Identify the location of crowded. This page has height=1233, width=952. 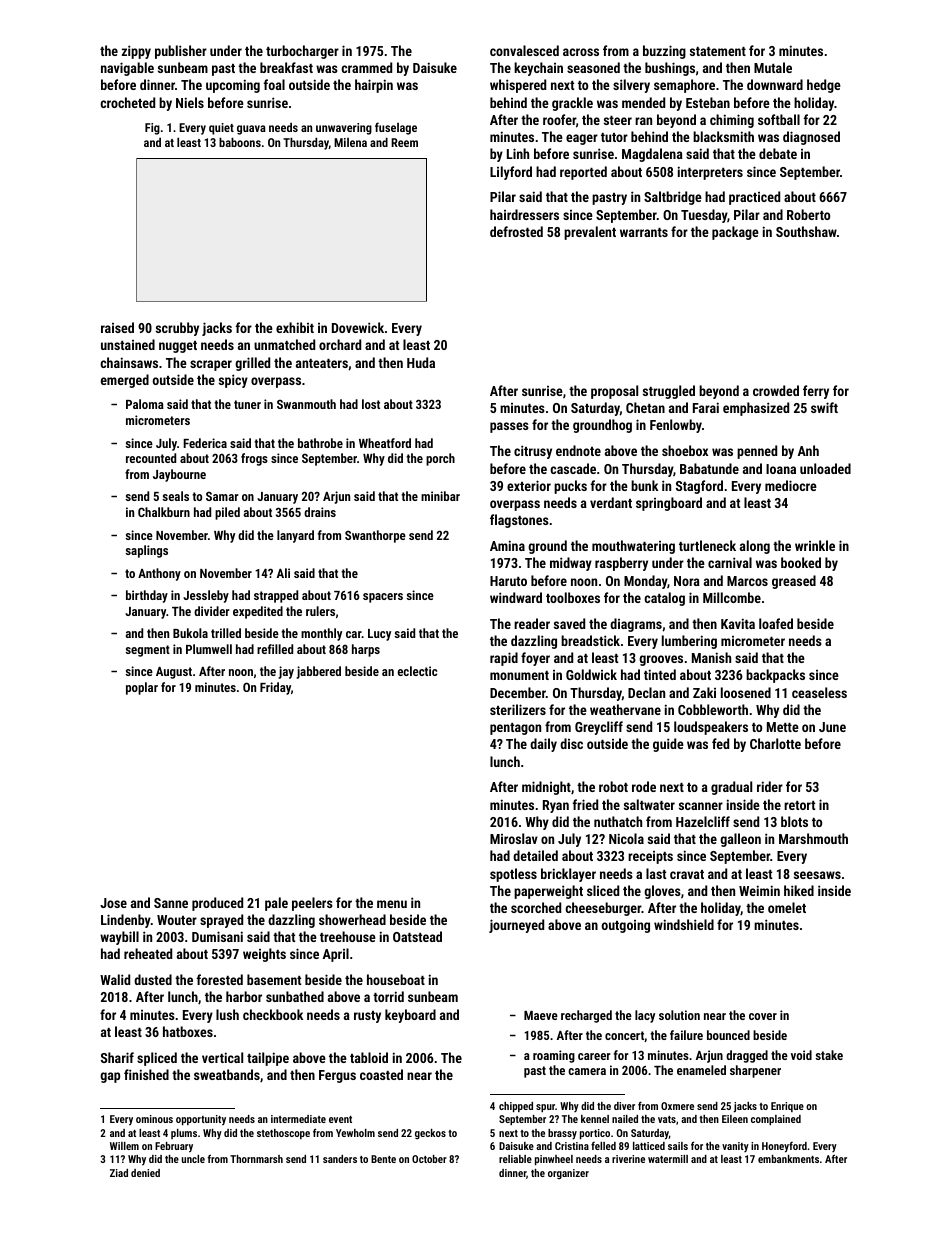
(776, 390).
